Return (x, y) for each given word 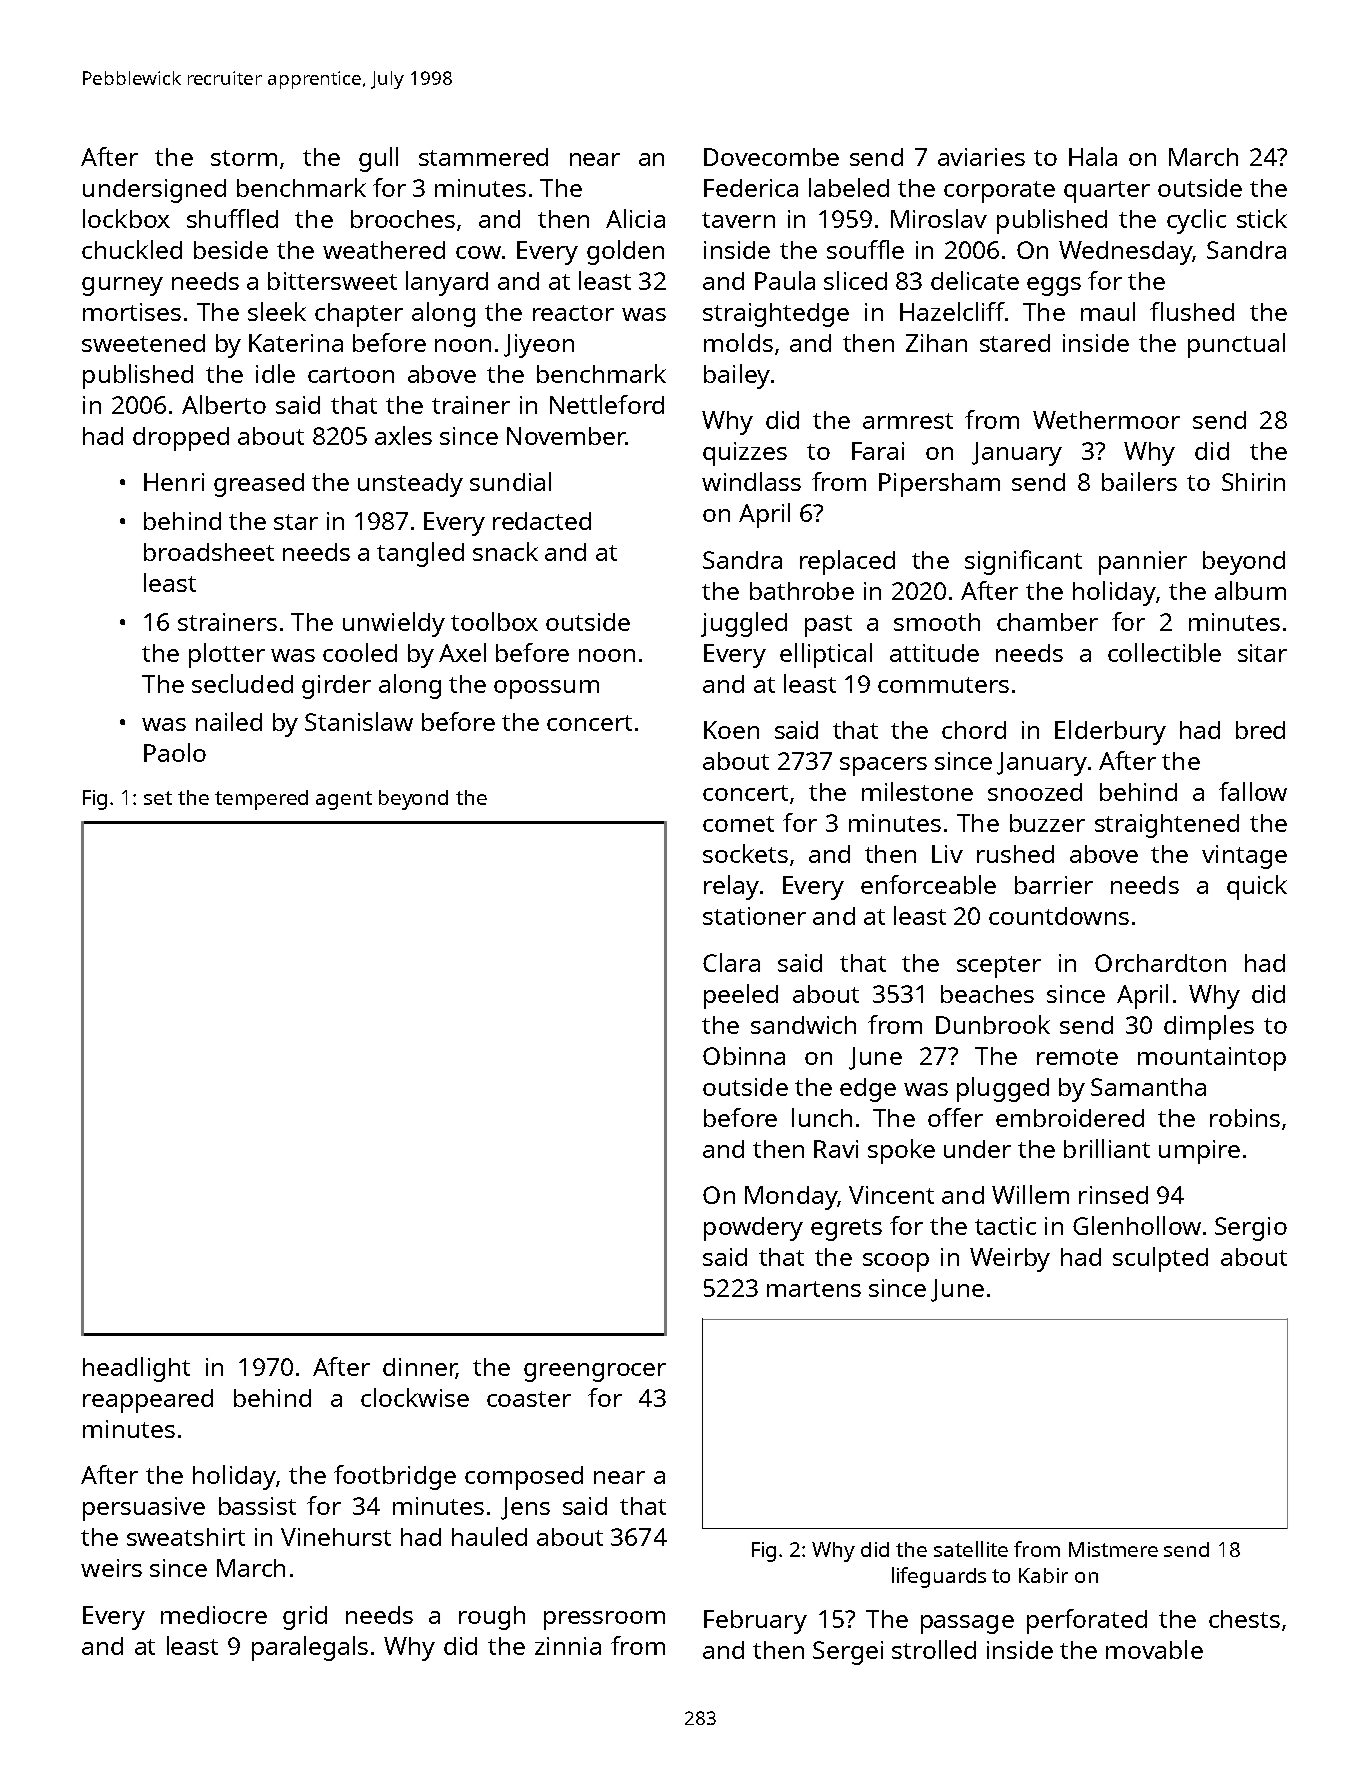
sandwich (803, 1025)
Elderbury (1110, 732)
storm (244, 158)
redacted (542, 521)
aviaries (981, 157)
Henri (174, 482)
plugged (1003, 1089)
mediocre (214, 1615)
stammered (483, 157)
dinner (419, 1368)
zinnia (568, 1646)
